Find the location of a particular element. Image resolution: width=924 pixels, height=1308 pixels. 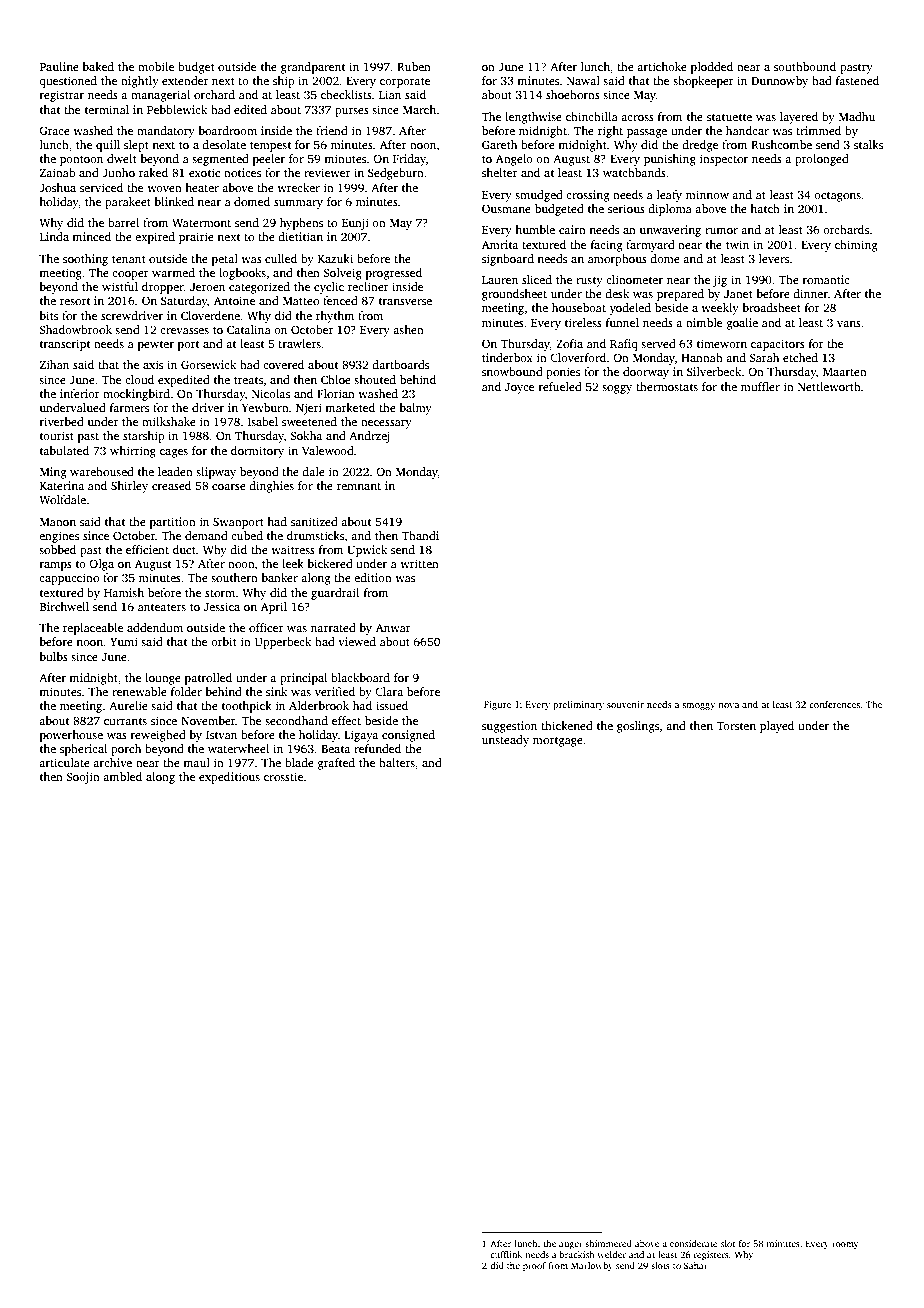

Figure is located at coordinates (497, 705).
